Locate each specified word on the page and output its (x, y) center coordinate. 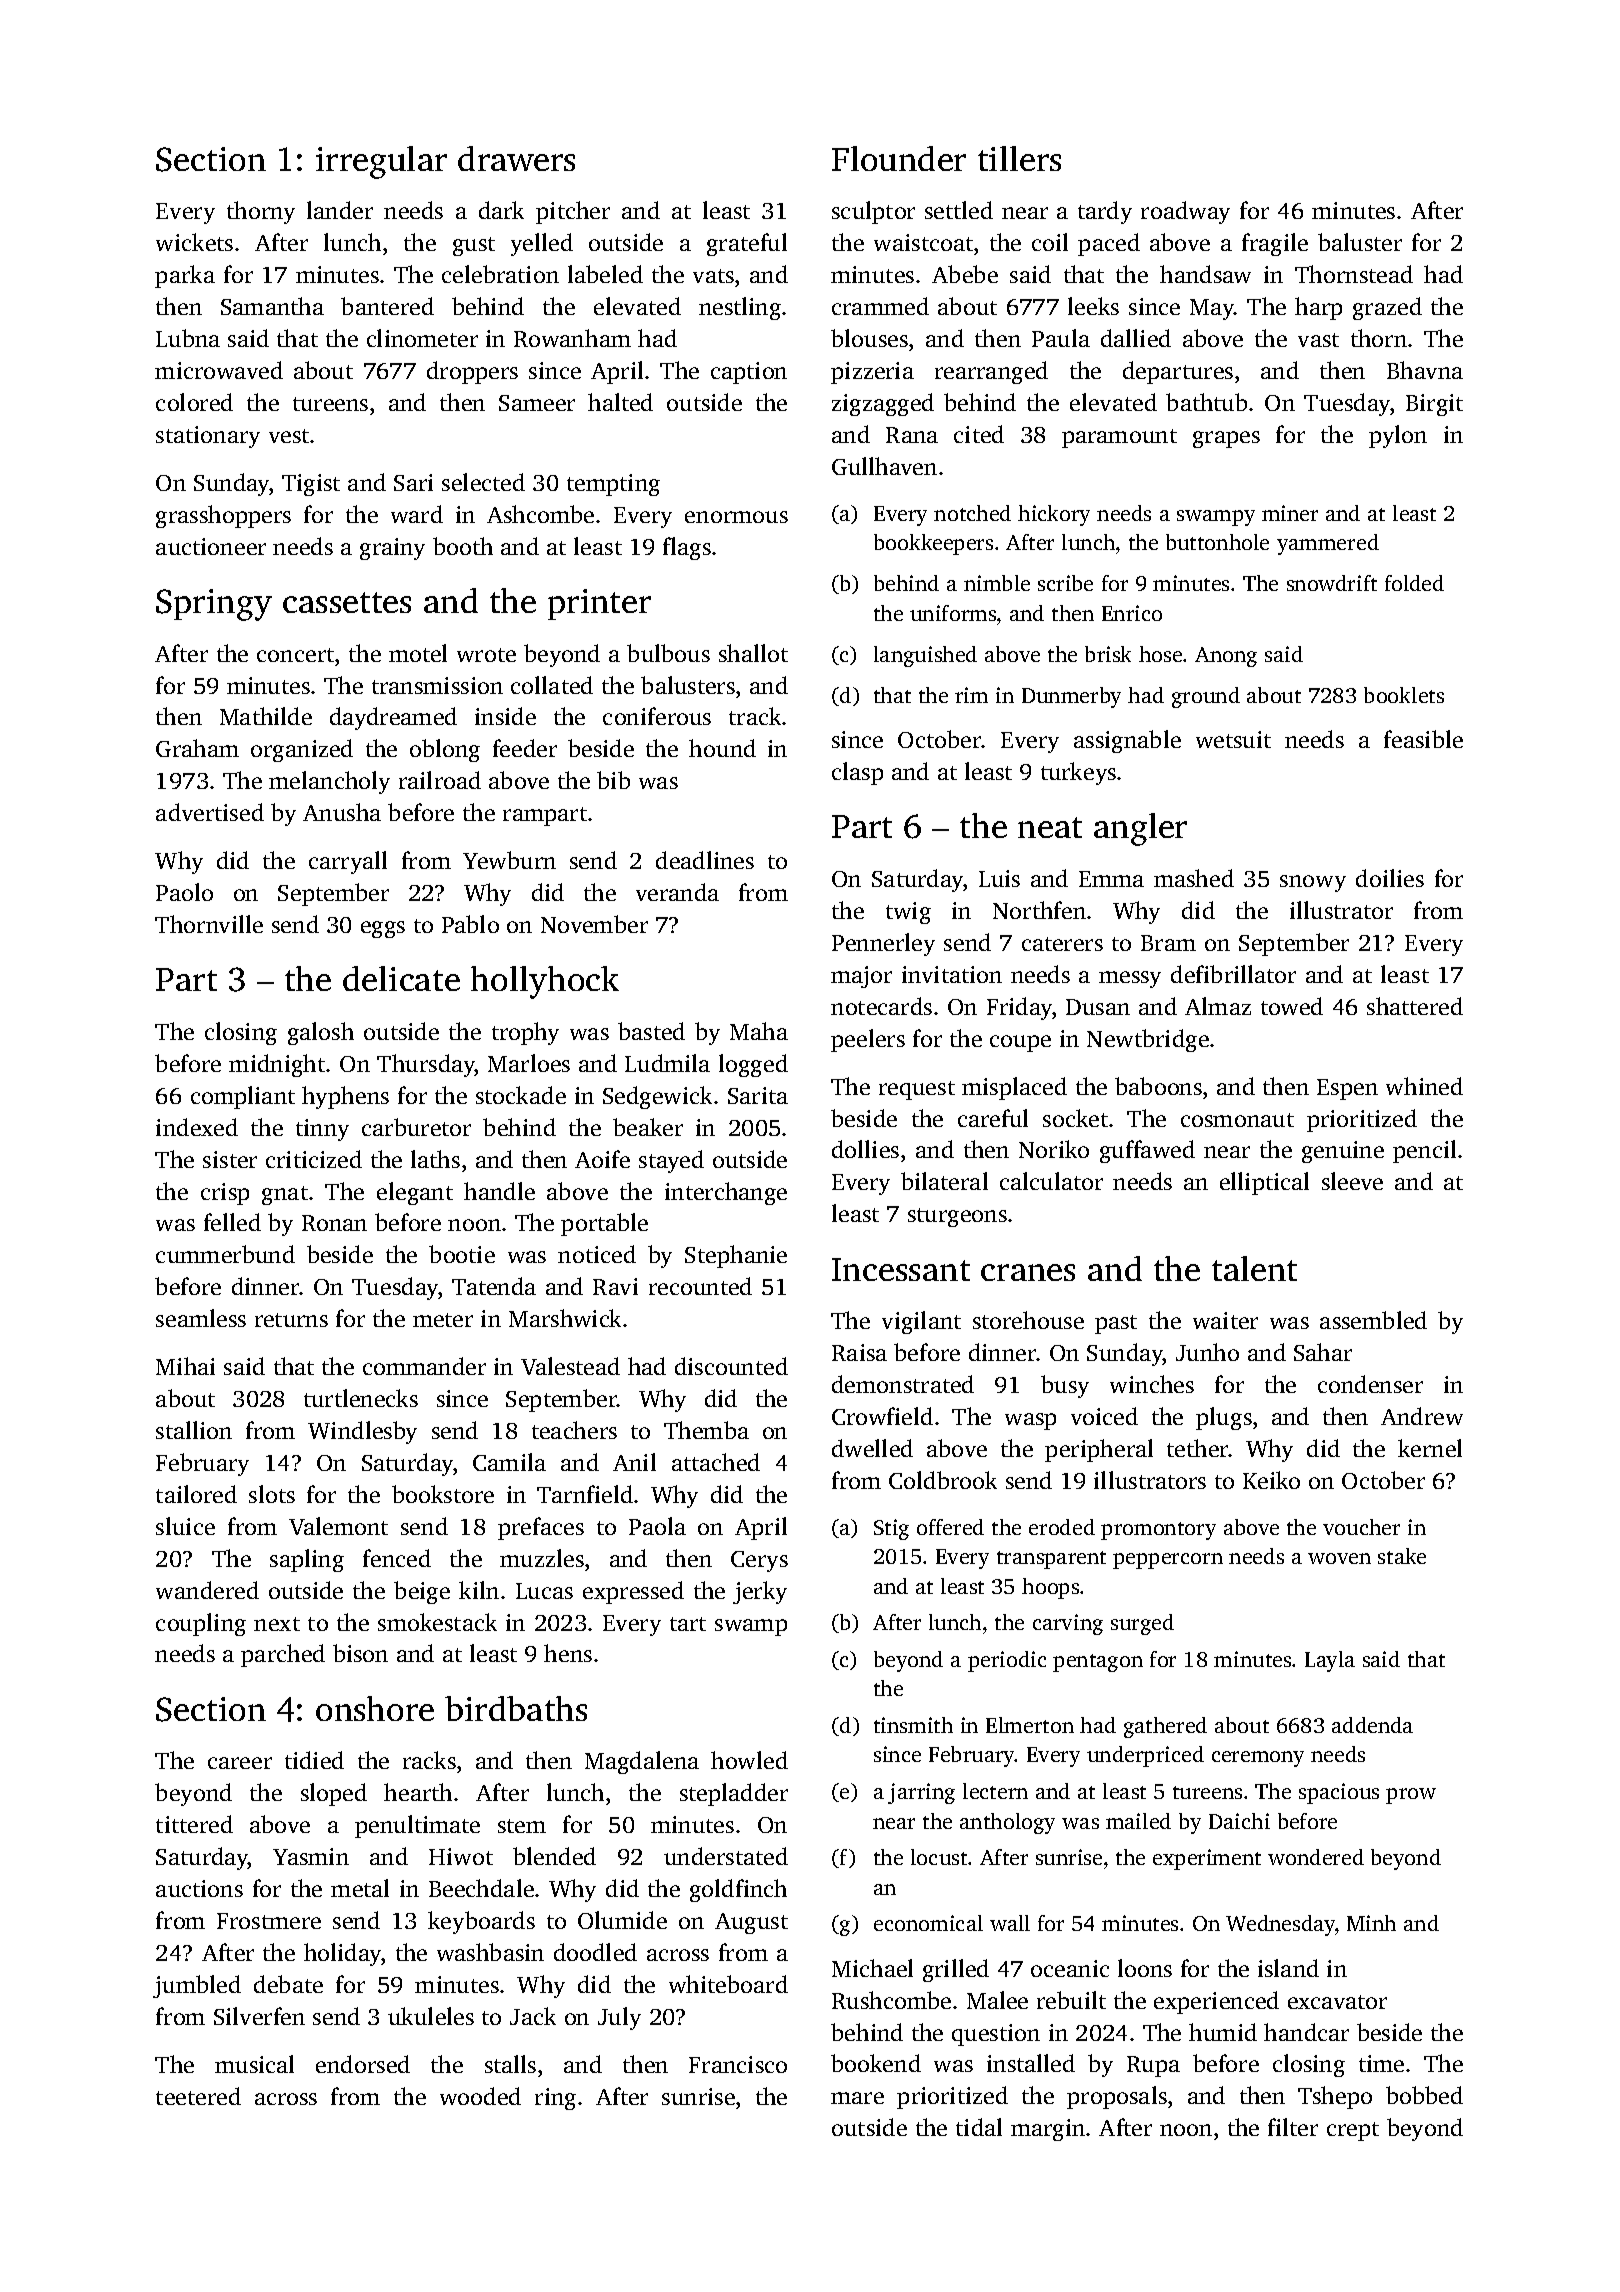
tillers (1019, 158)
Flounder (899, 158)
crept (1353, 2131)
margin (1048, 2130)
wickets (194, 242)
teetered (198, 2096)
